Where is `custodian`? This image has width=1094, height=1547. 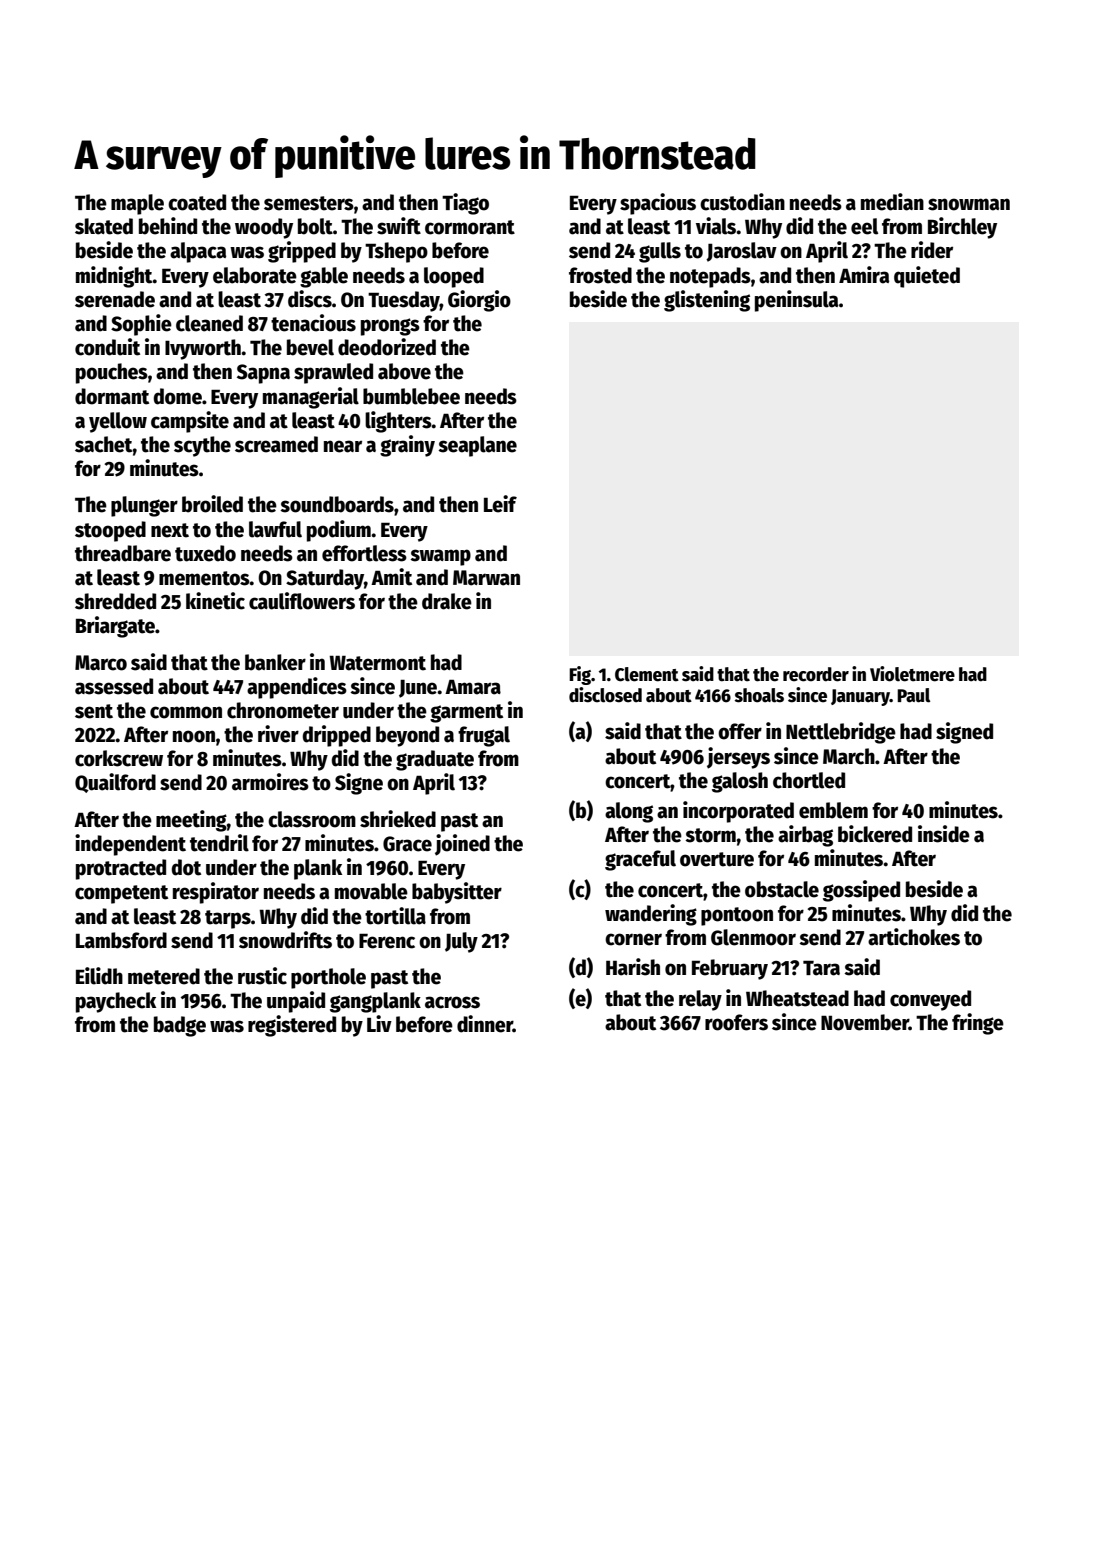
custodian is located at coordinates (742, 202).
